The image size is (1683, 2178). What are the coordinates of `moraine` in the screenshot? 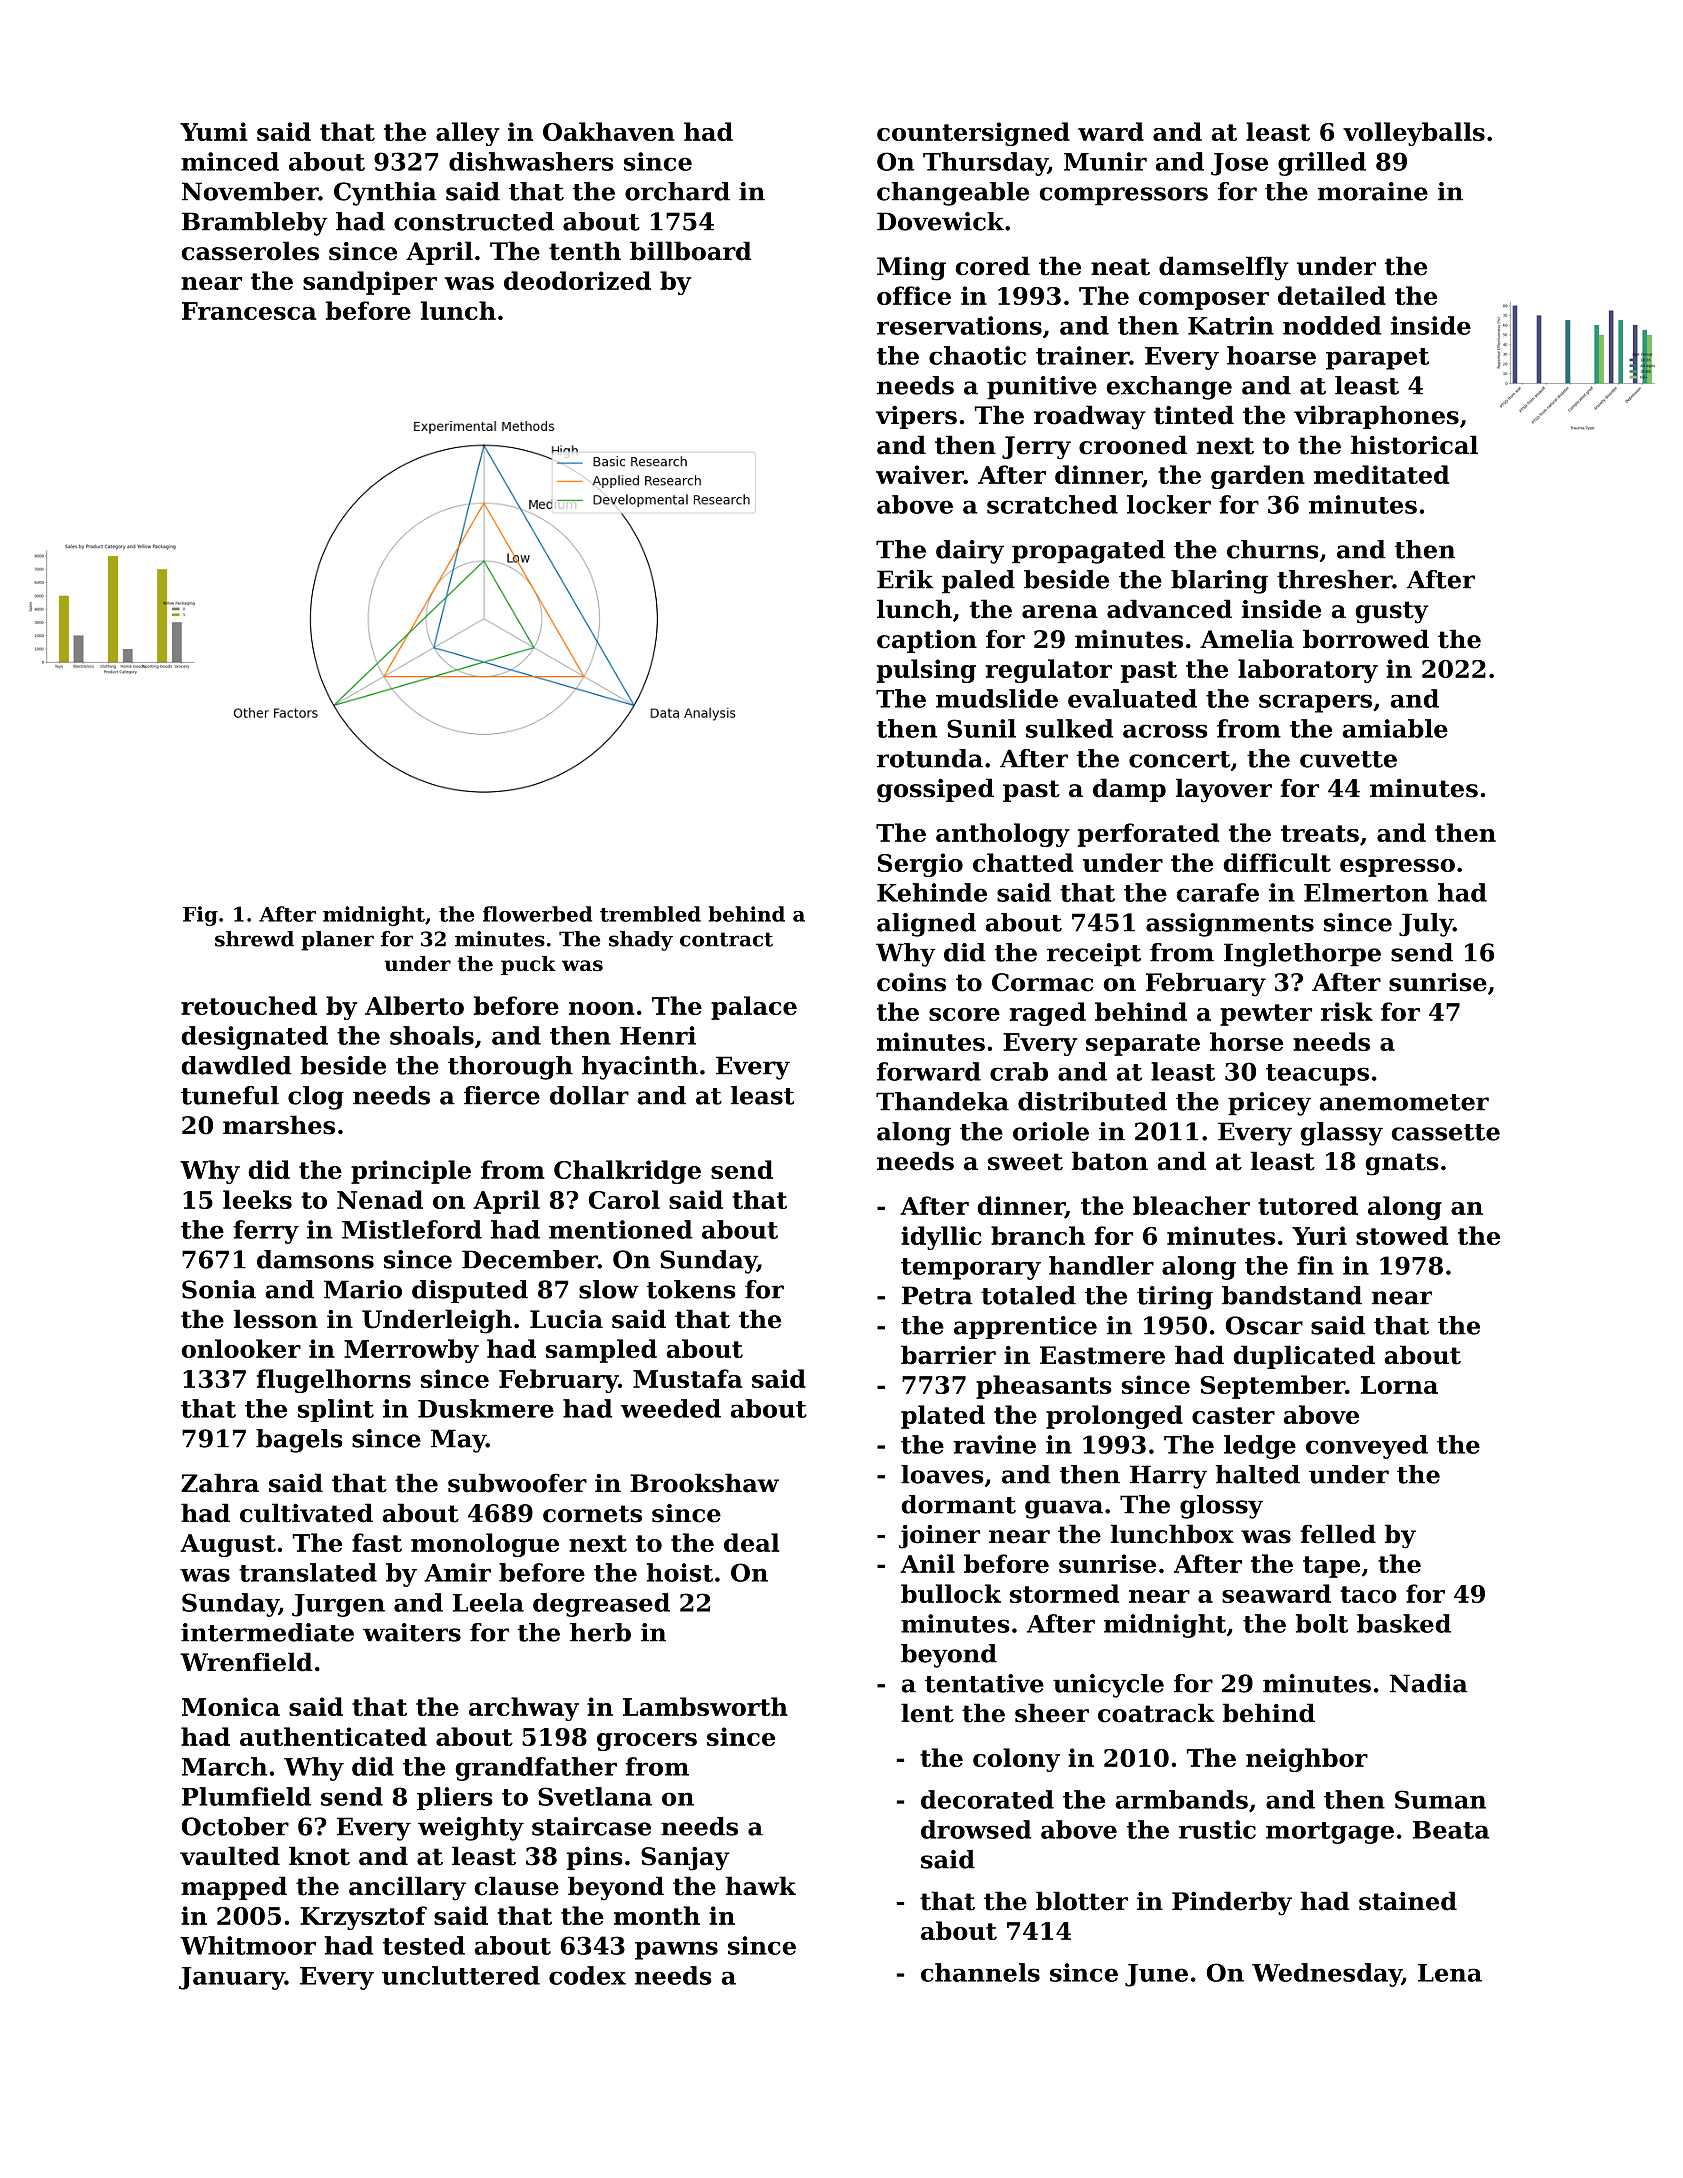 It's located at (1373, 191).
